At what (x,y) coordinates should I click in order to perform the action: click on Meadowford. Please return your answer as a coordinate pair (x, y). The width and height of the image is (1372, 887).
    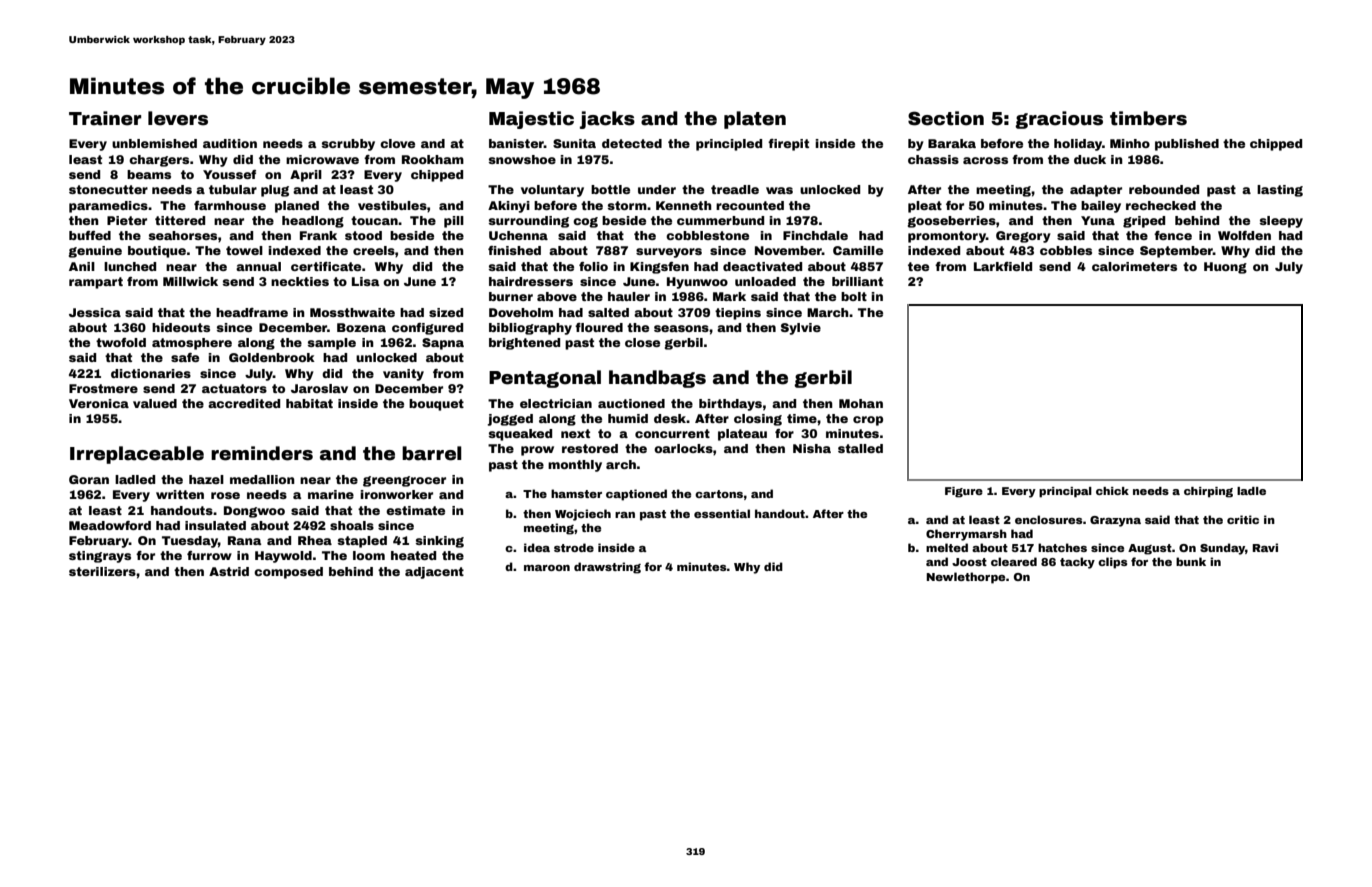
    Looking at the image, I should click on (110, 525).
